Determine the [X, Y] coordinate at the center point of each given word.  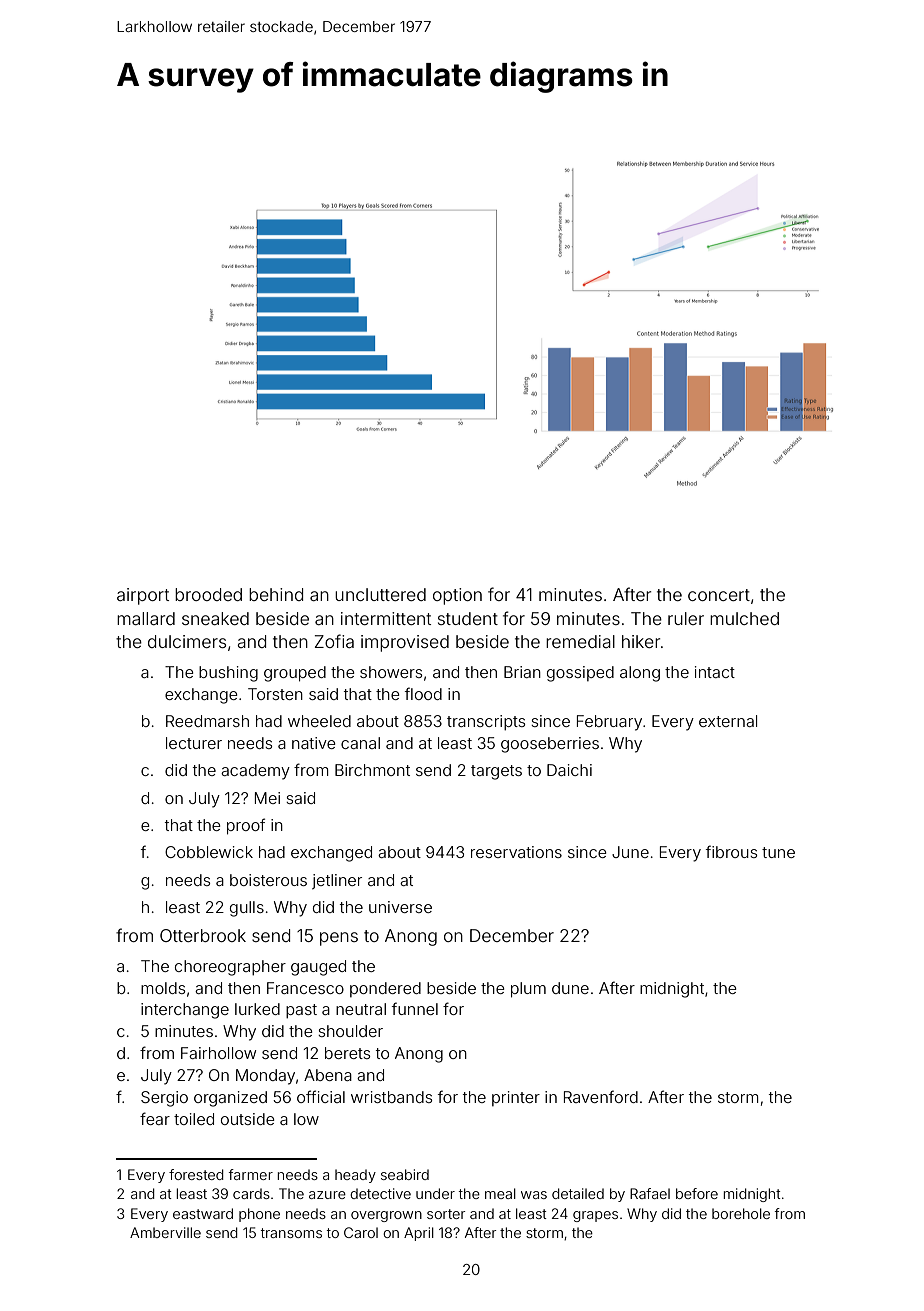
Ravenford [601, 1096]
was [534, 1195]
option [457, 596]
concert [719, 595]
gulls [247, 909]
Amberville [165, 1232]
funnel [415, 1008]
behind [276, 594]
